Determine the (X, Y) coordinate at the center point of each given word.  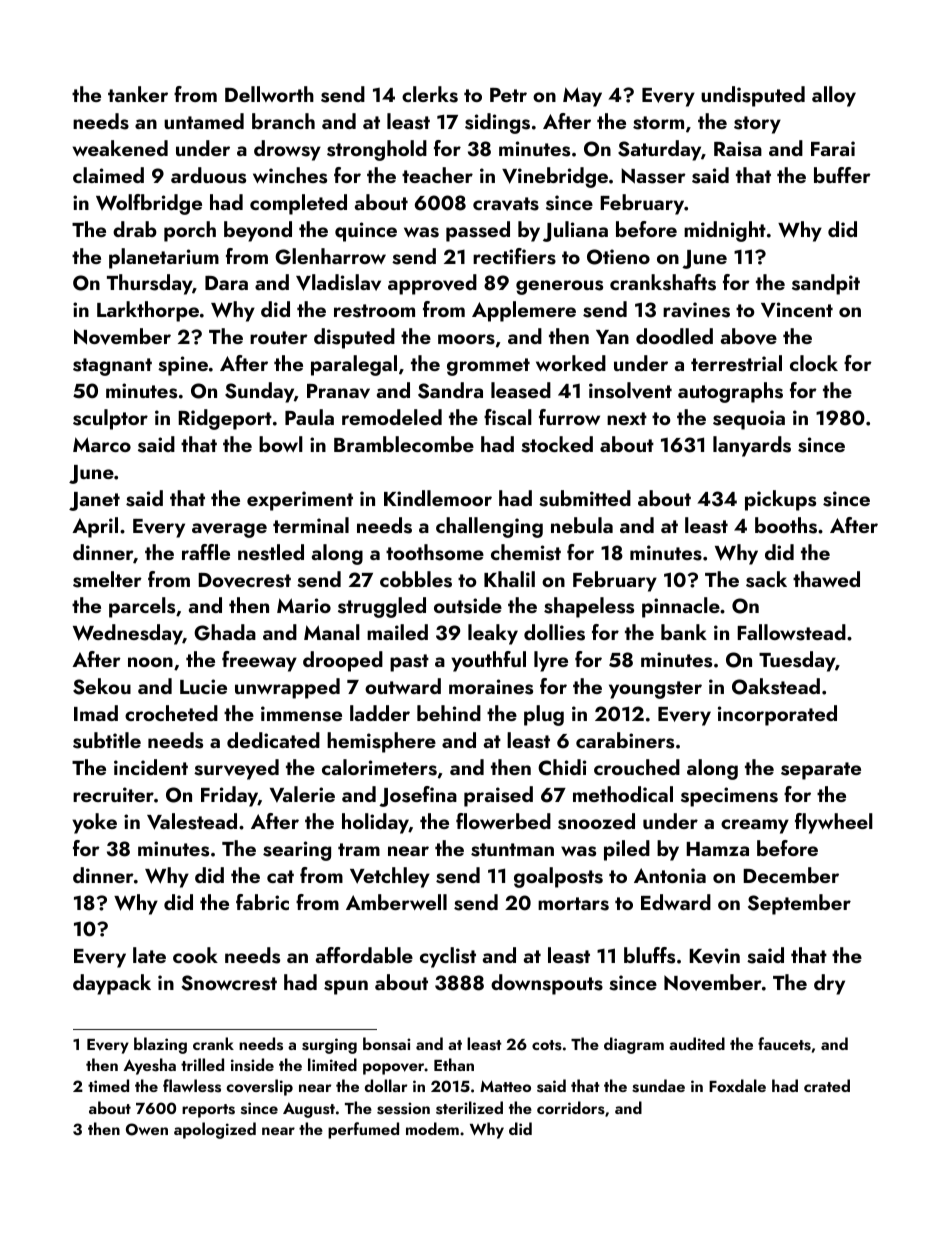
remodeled (392, 417)
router (279, 337)
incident (151, 767)
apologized (215, 1130)
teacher (437, 175)
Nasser (653, 176)
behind (449, 713)
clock (814, 363)
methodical (623, 794)
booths (786, 525)
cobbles (416, 579)
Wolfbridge (149, 204)
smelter (107, 579)
